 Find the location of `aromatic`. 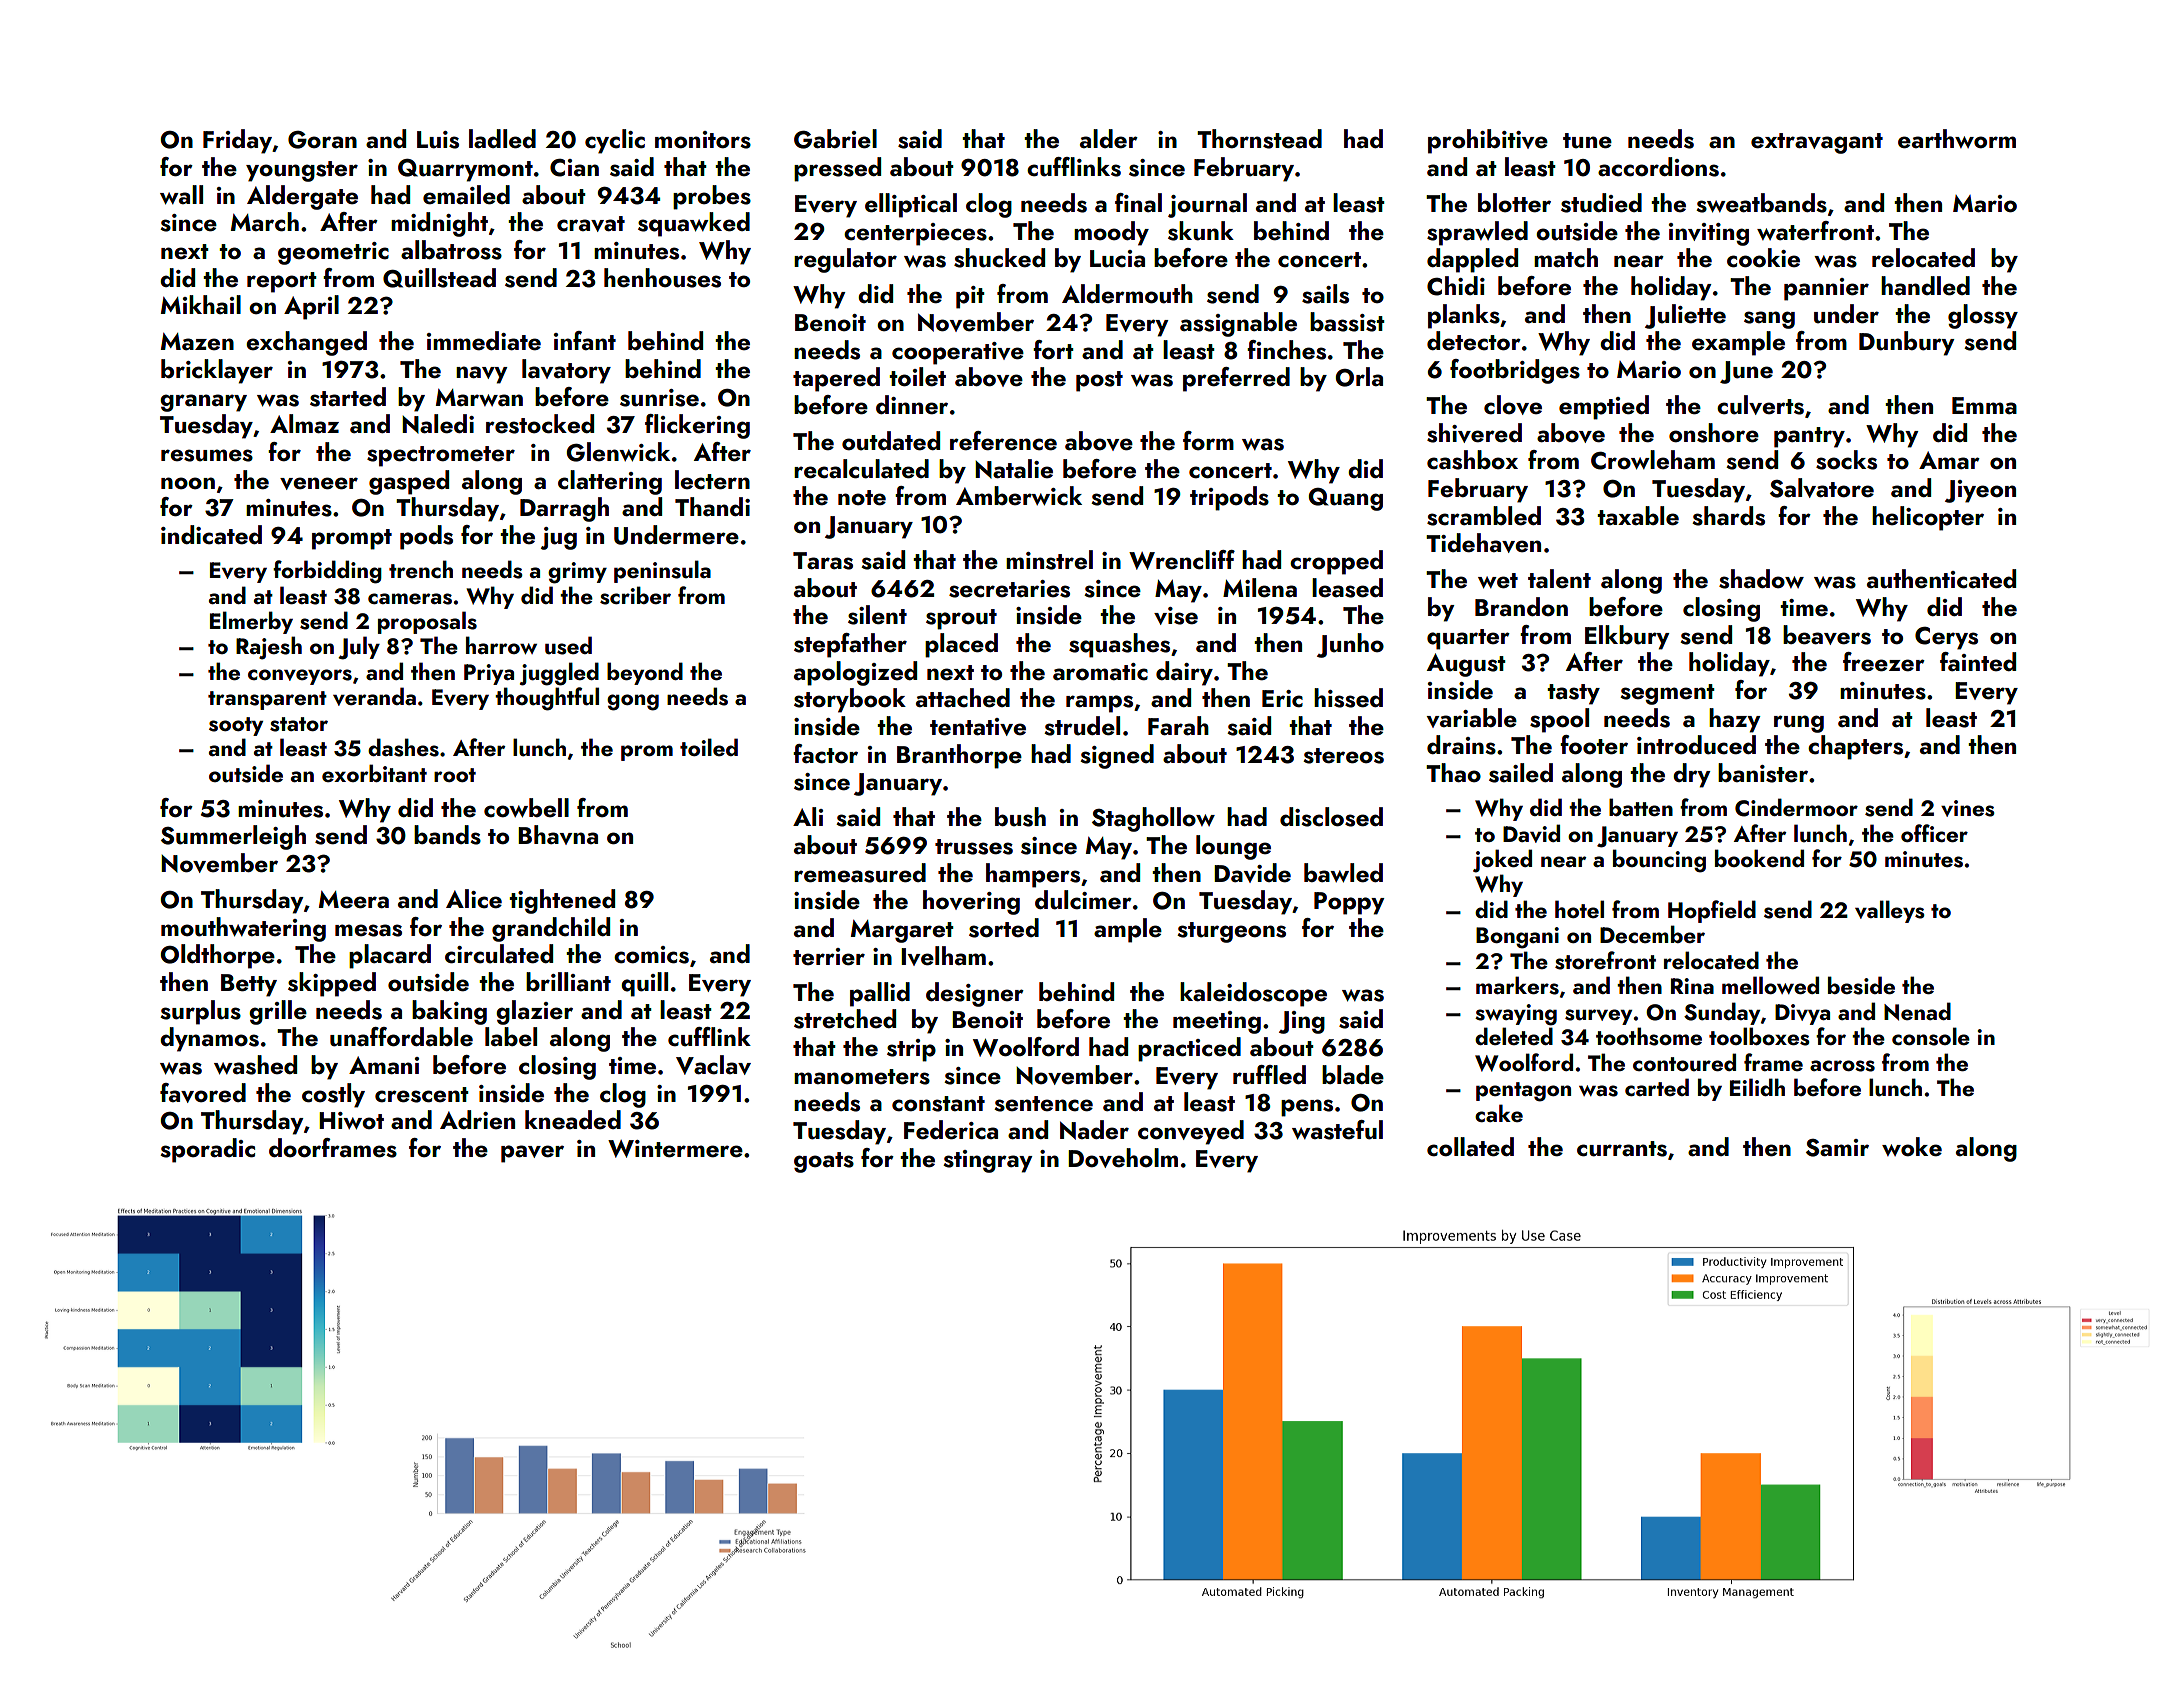

aromatic is located at coordinates (1100, 671).
